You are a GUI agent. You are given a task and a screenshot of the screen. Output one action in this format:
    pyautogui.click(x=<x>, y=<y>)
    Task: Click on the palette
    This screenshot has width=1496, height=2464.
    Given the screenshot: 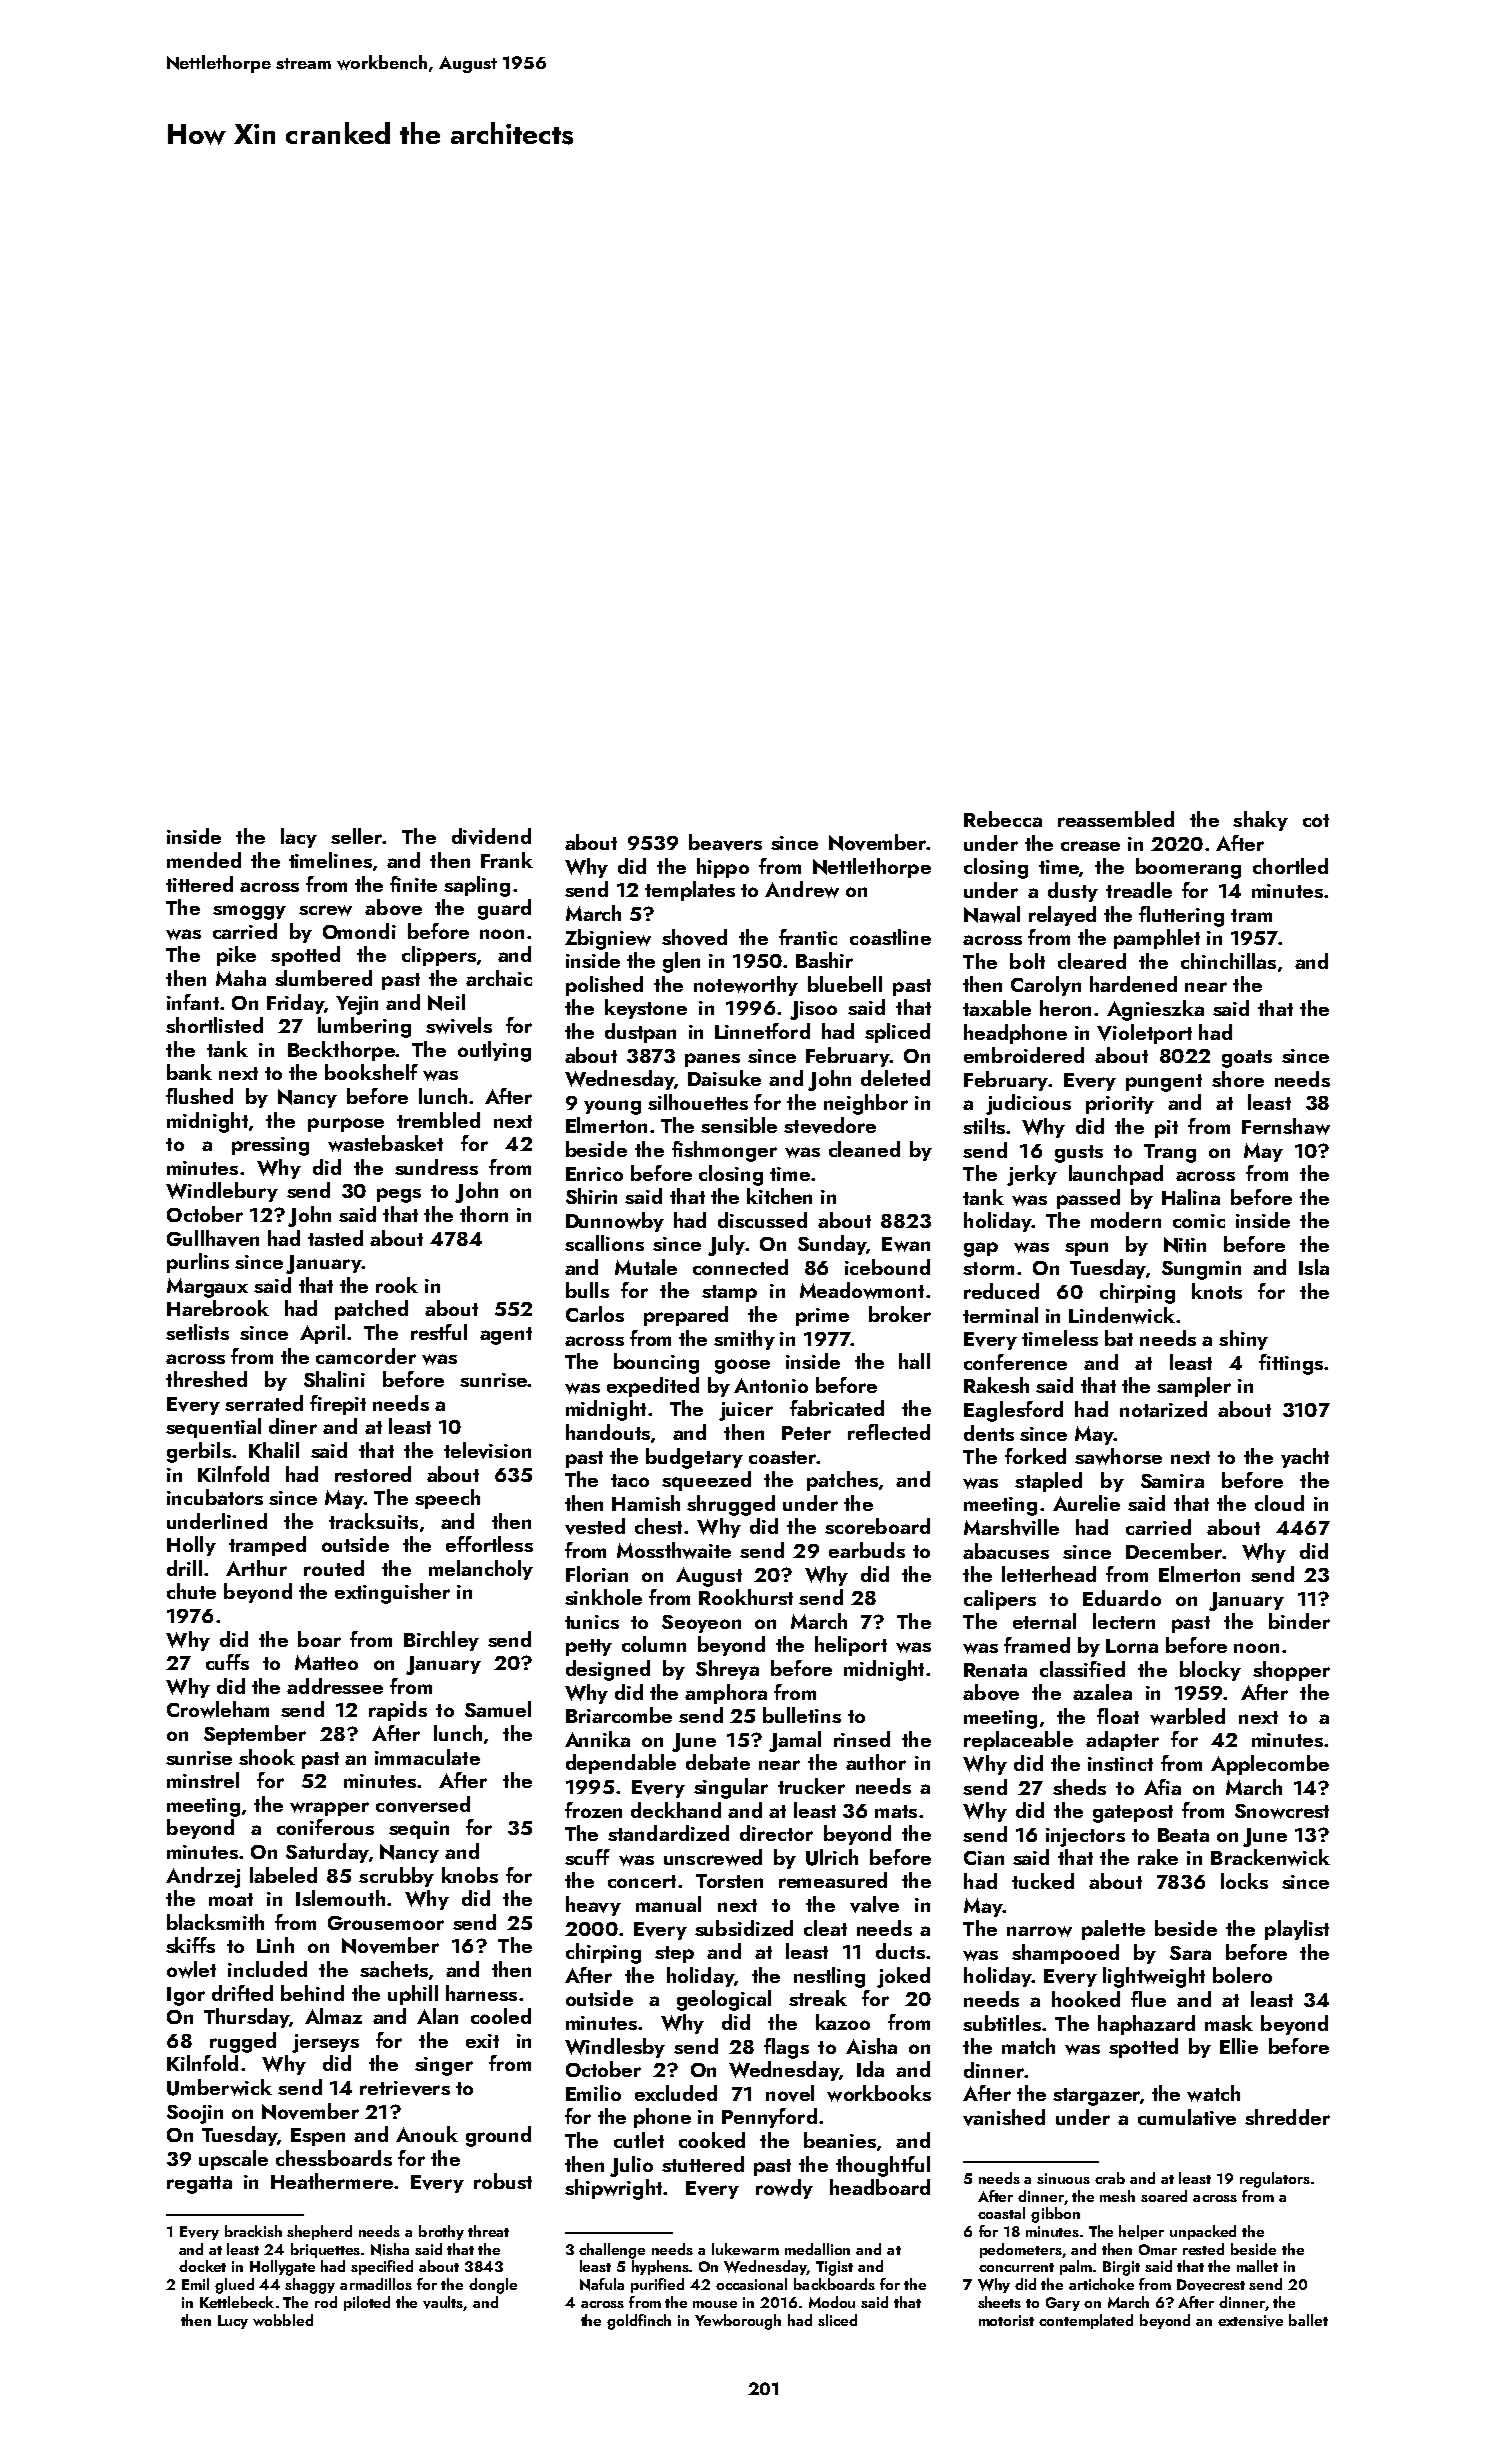 What is the action you would take?
    pyautogui.click(x=1113, y=1930)
